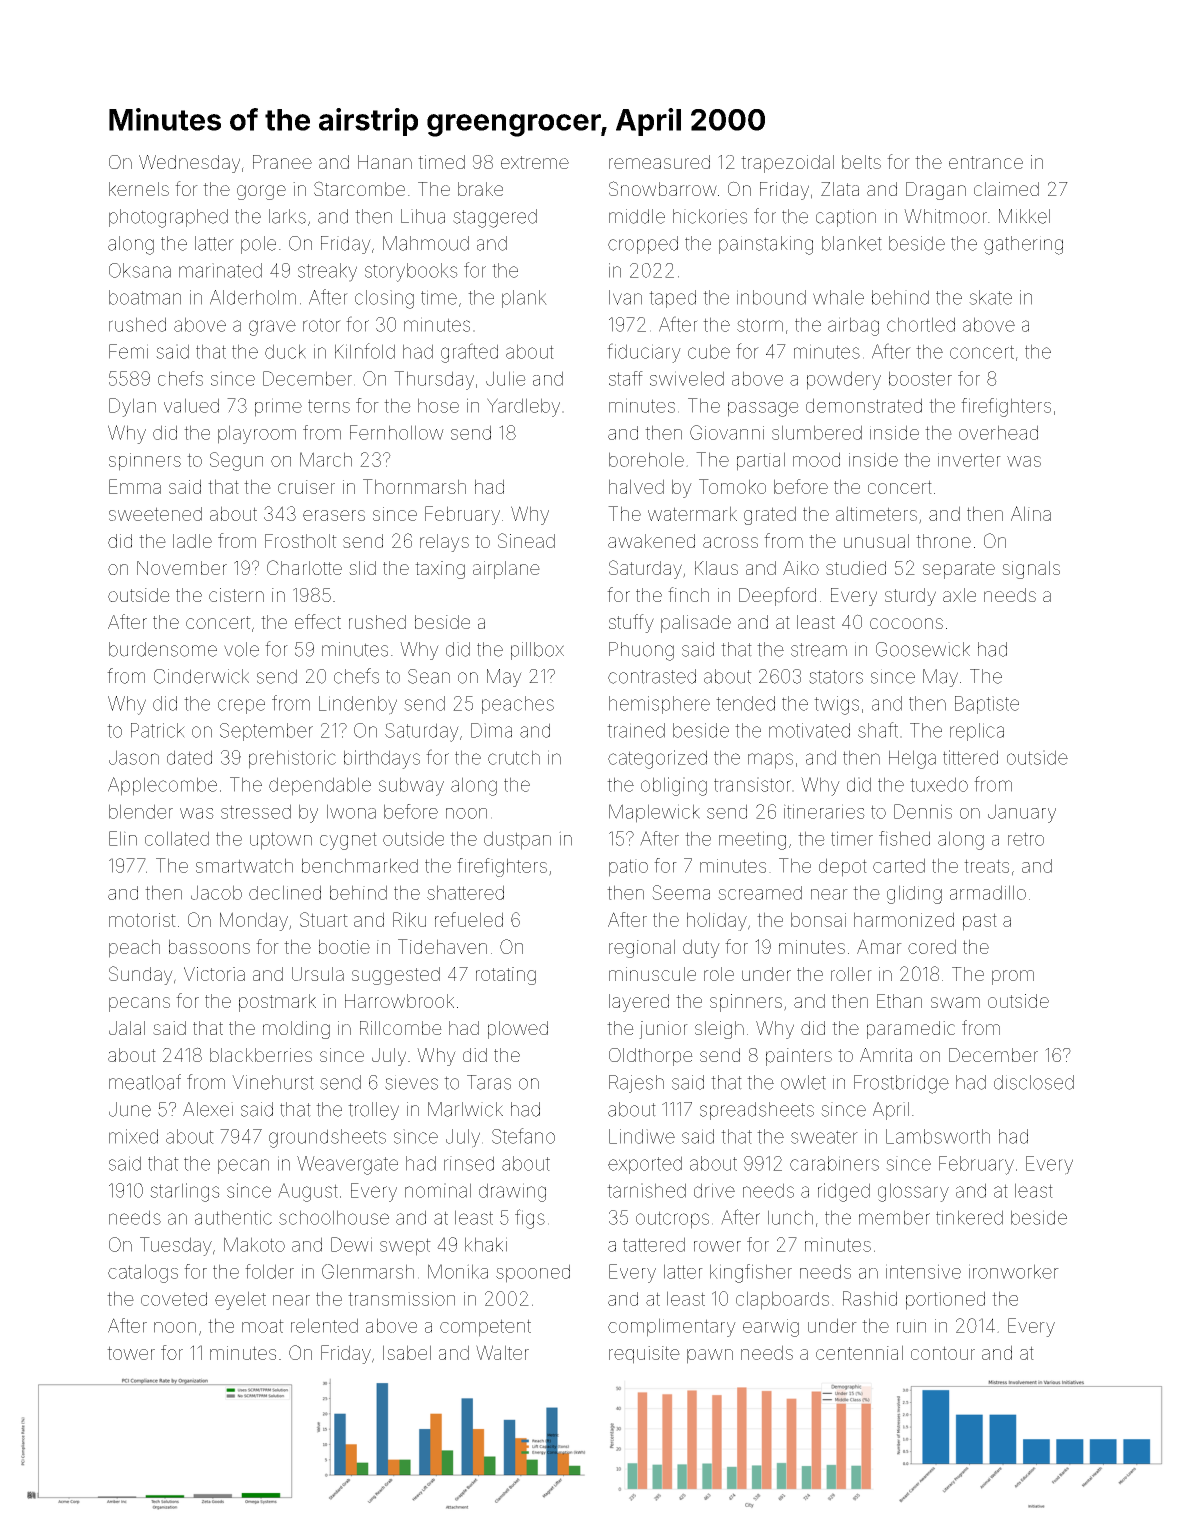  Describe the element at coordinates (292, 759) in the screenshot. I see `prehistoric` at that location.
